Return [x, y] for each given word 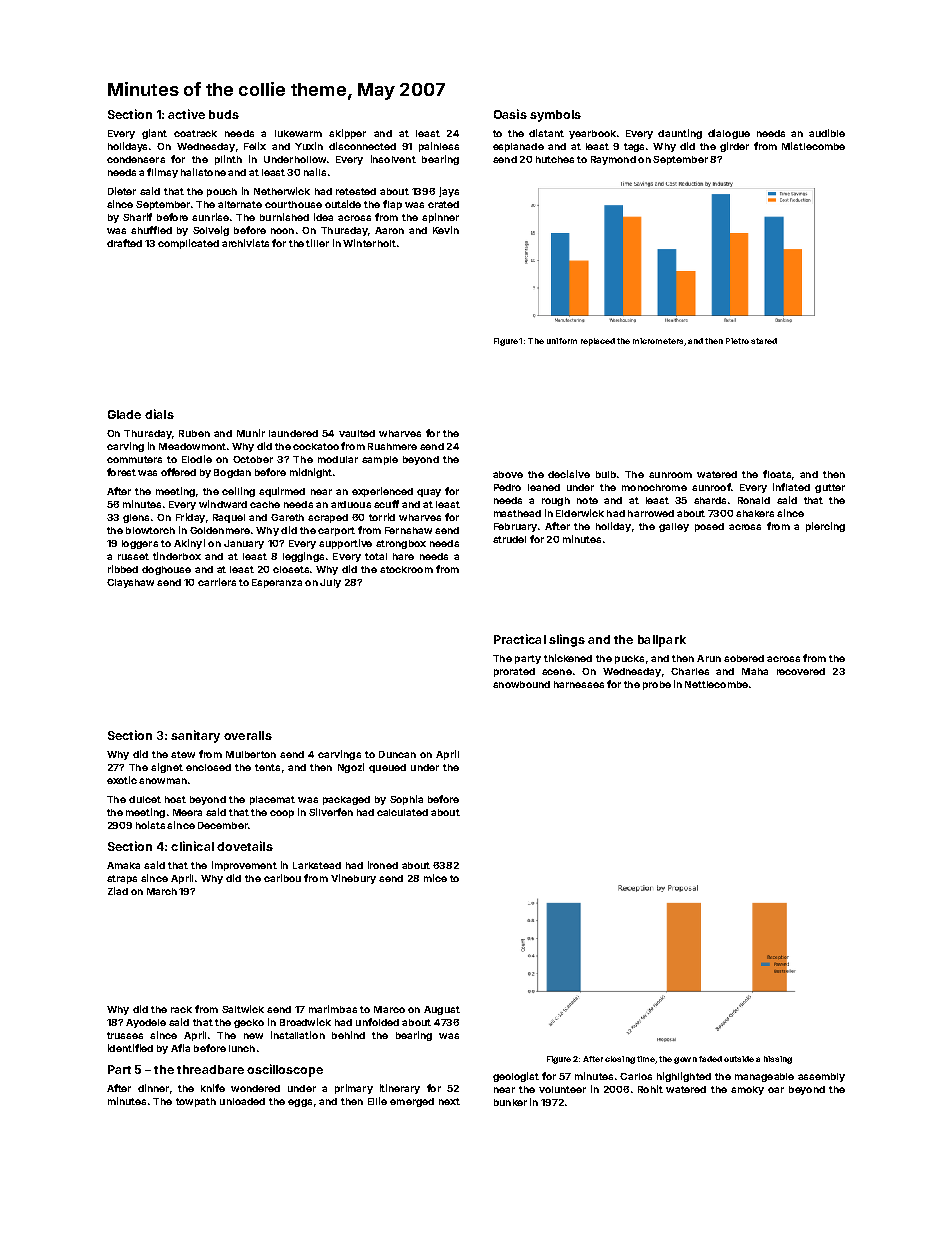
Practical [520, 639]
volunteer [562, 1089]
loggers [140, 544]
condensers [136, 159]
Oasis [510, 114]
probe [657, 685]
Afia [180, 1048]
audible [827, 133]
